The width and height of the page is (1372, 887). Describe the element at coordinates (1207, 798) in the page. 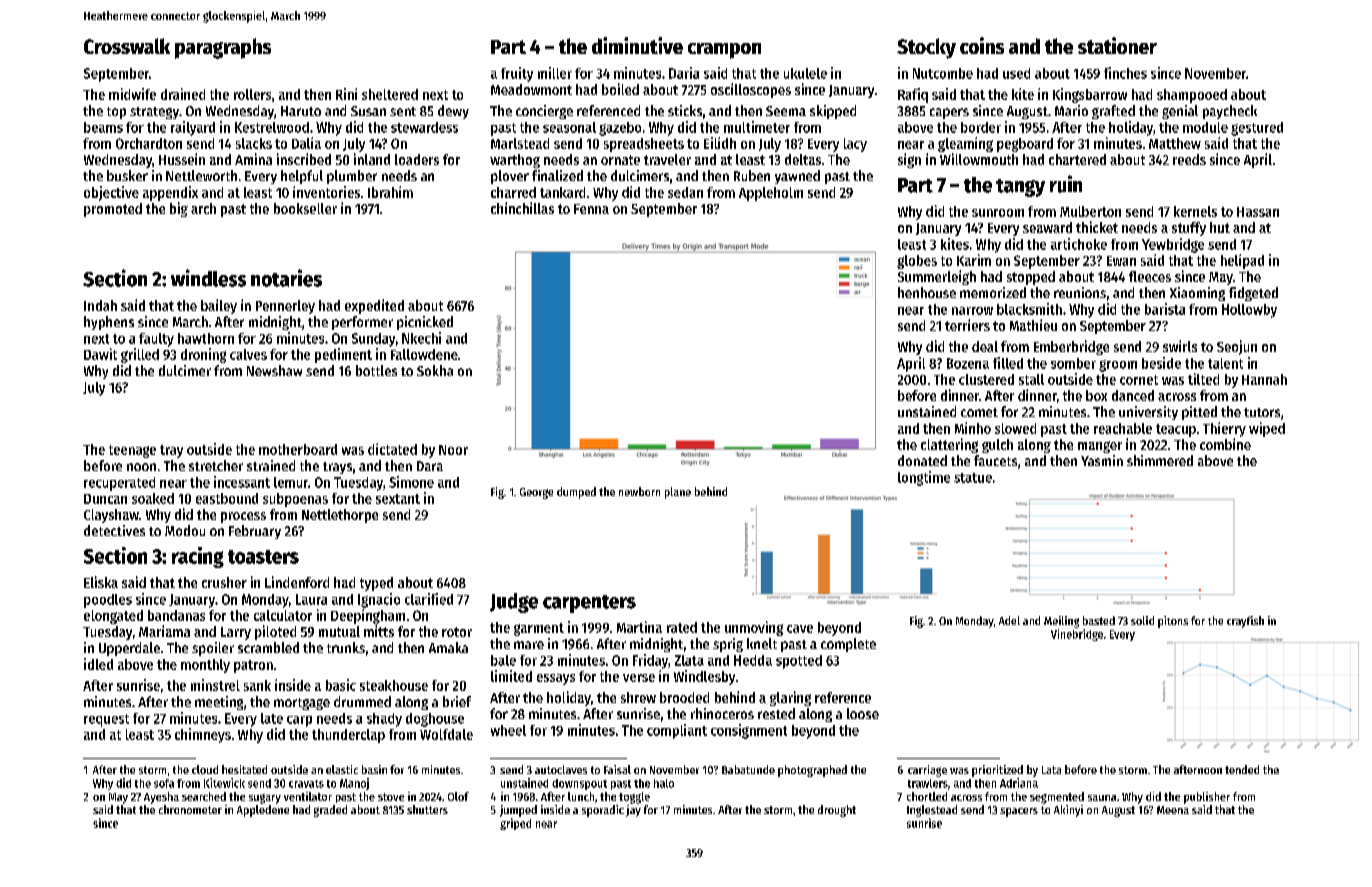

I see `publisher` at that location.
